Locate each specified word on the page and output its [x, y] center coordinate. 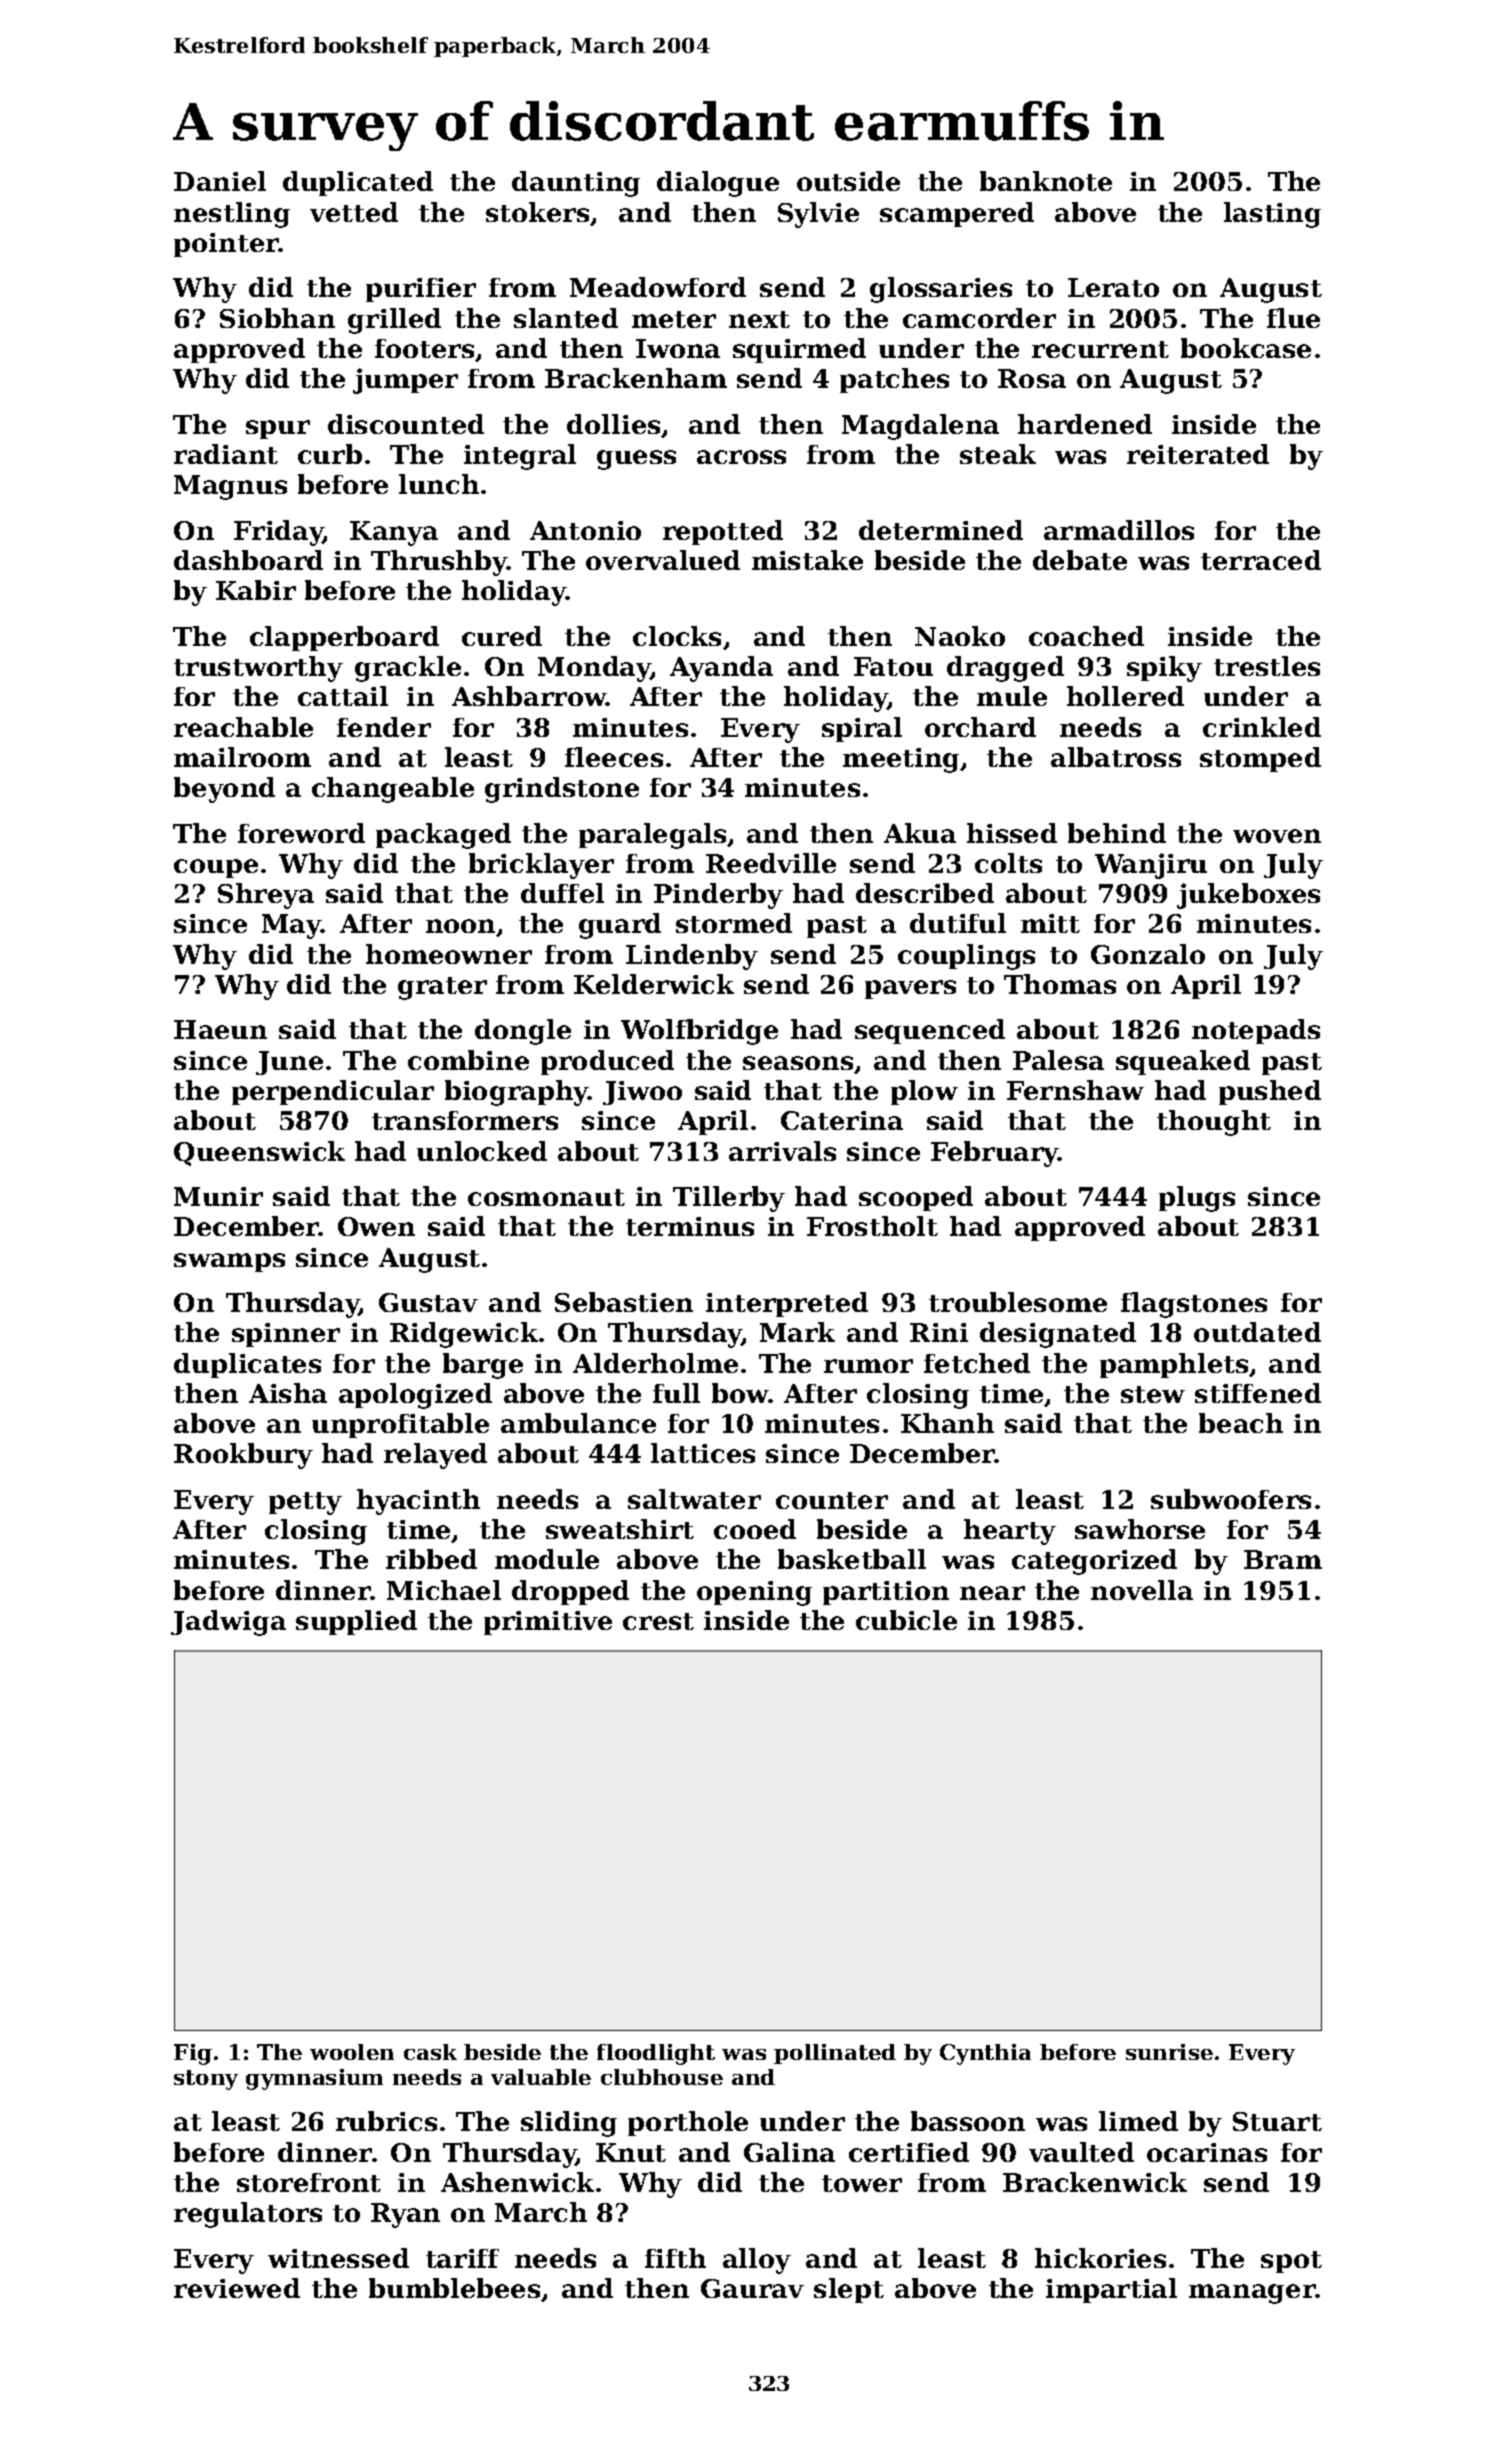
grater [442, 988]
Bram [1283, 1559]
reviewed [237, 2288]
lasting [1272, 215]
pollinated [835, 2054]
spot [1291, 2262]
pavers [910, 989]
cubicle [906, 1620]
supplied [356, 1622]
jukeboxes [1248, 896]
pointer [226, 245]
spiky [1164, 669]
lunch [439, 484]
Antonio [585, 530]
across [741, 457]
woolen [352, 2052]
